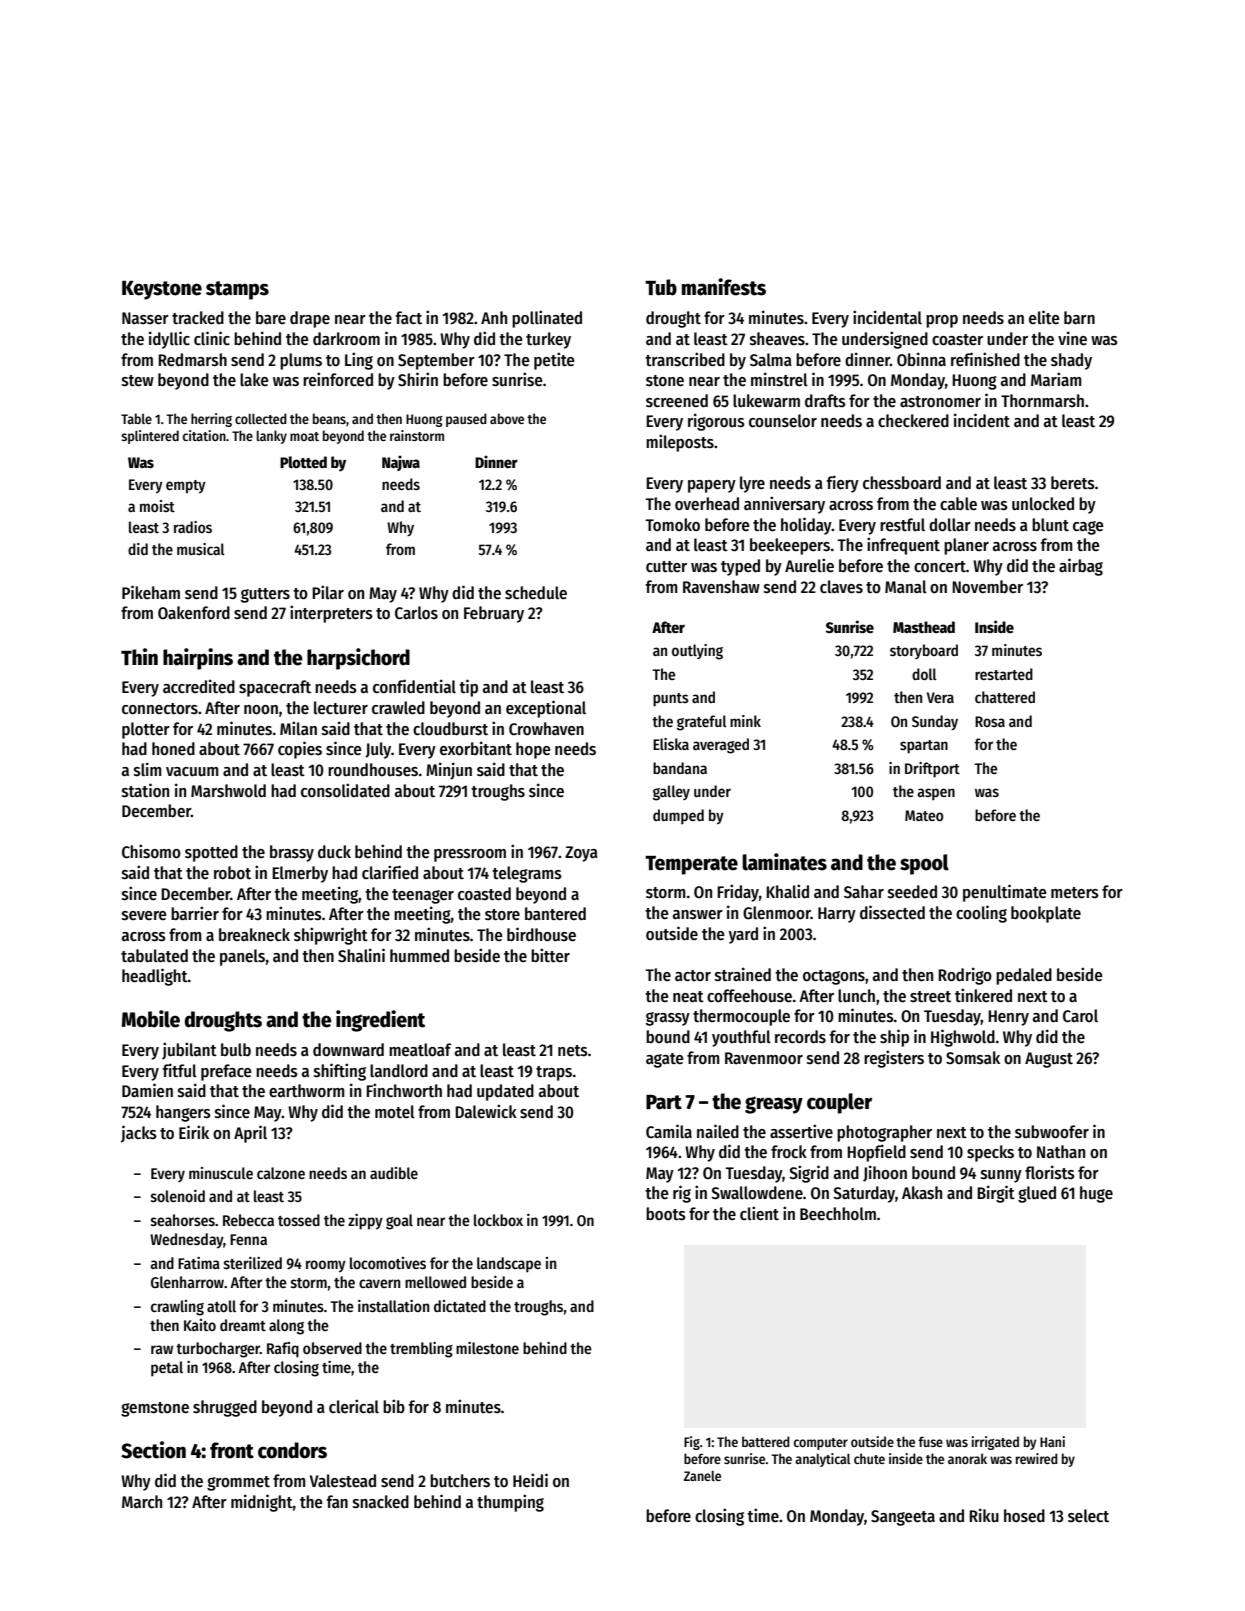  Describe the element at coordinates (153, 1450) in the screenshot. I see `Section` at that location.
